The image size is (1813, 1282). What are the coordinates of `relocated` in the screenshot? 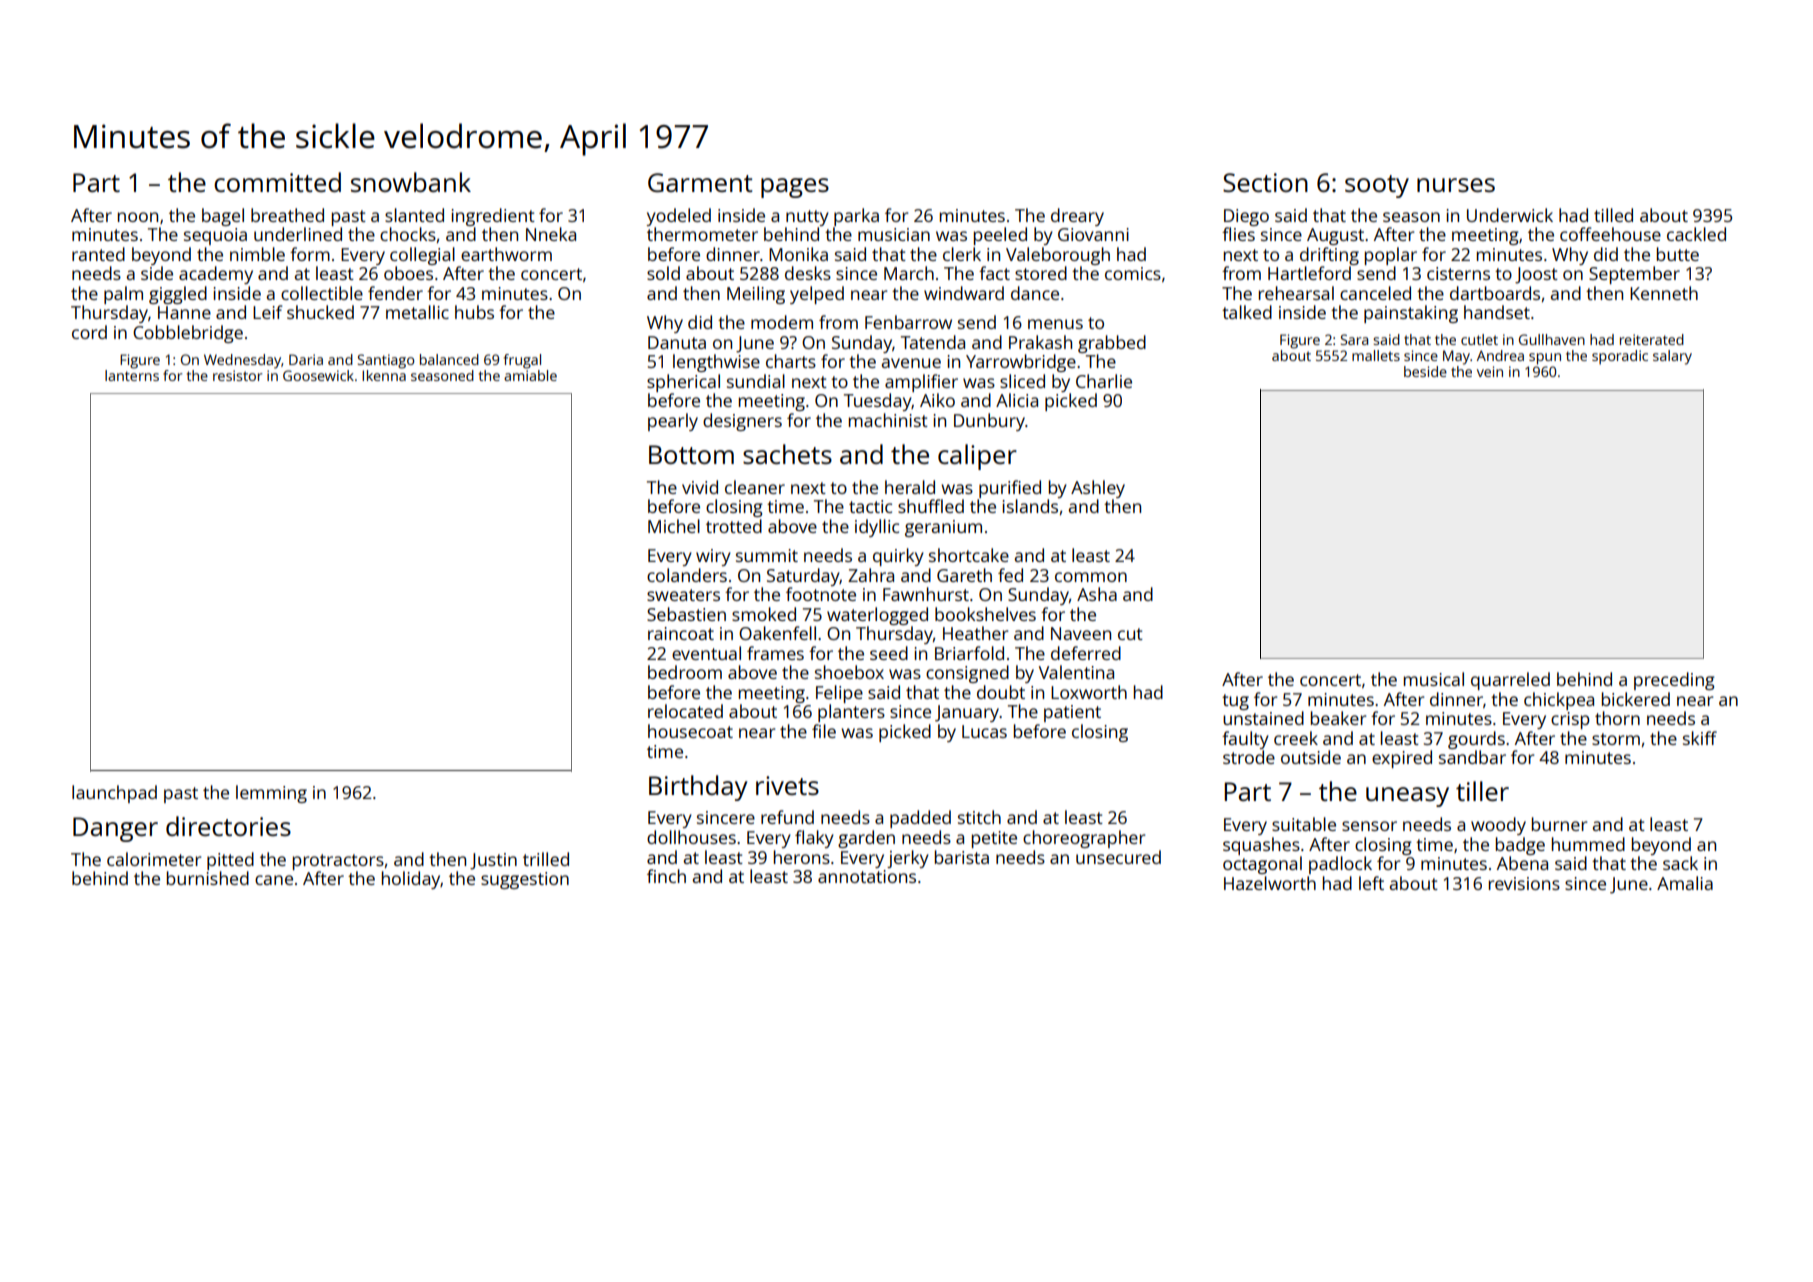 It's located at (685, 711).
